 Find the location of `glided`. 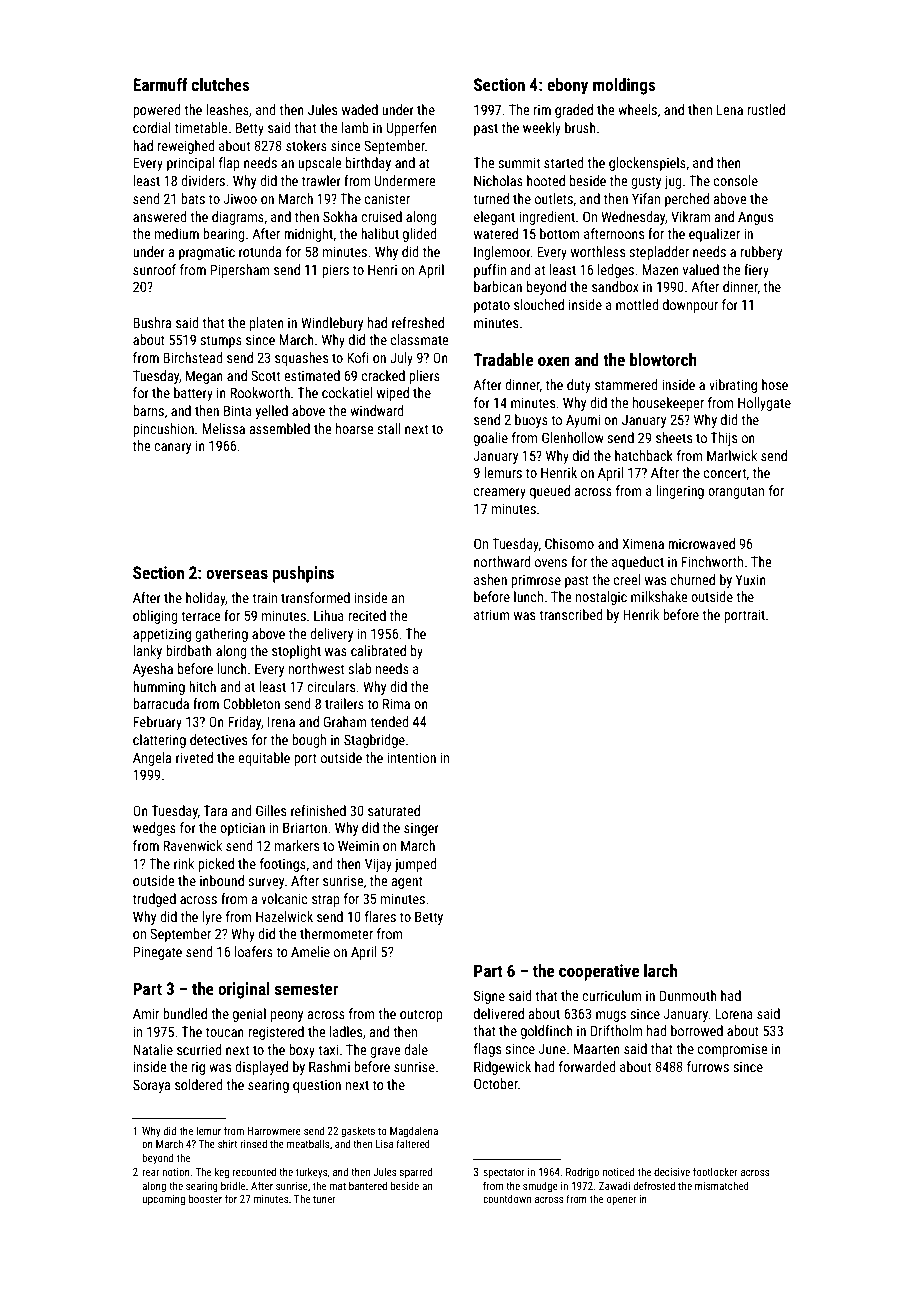

glided is located at coordinates (419, 235).
